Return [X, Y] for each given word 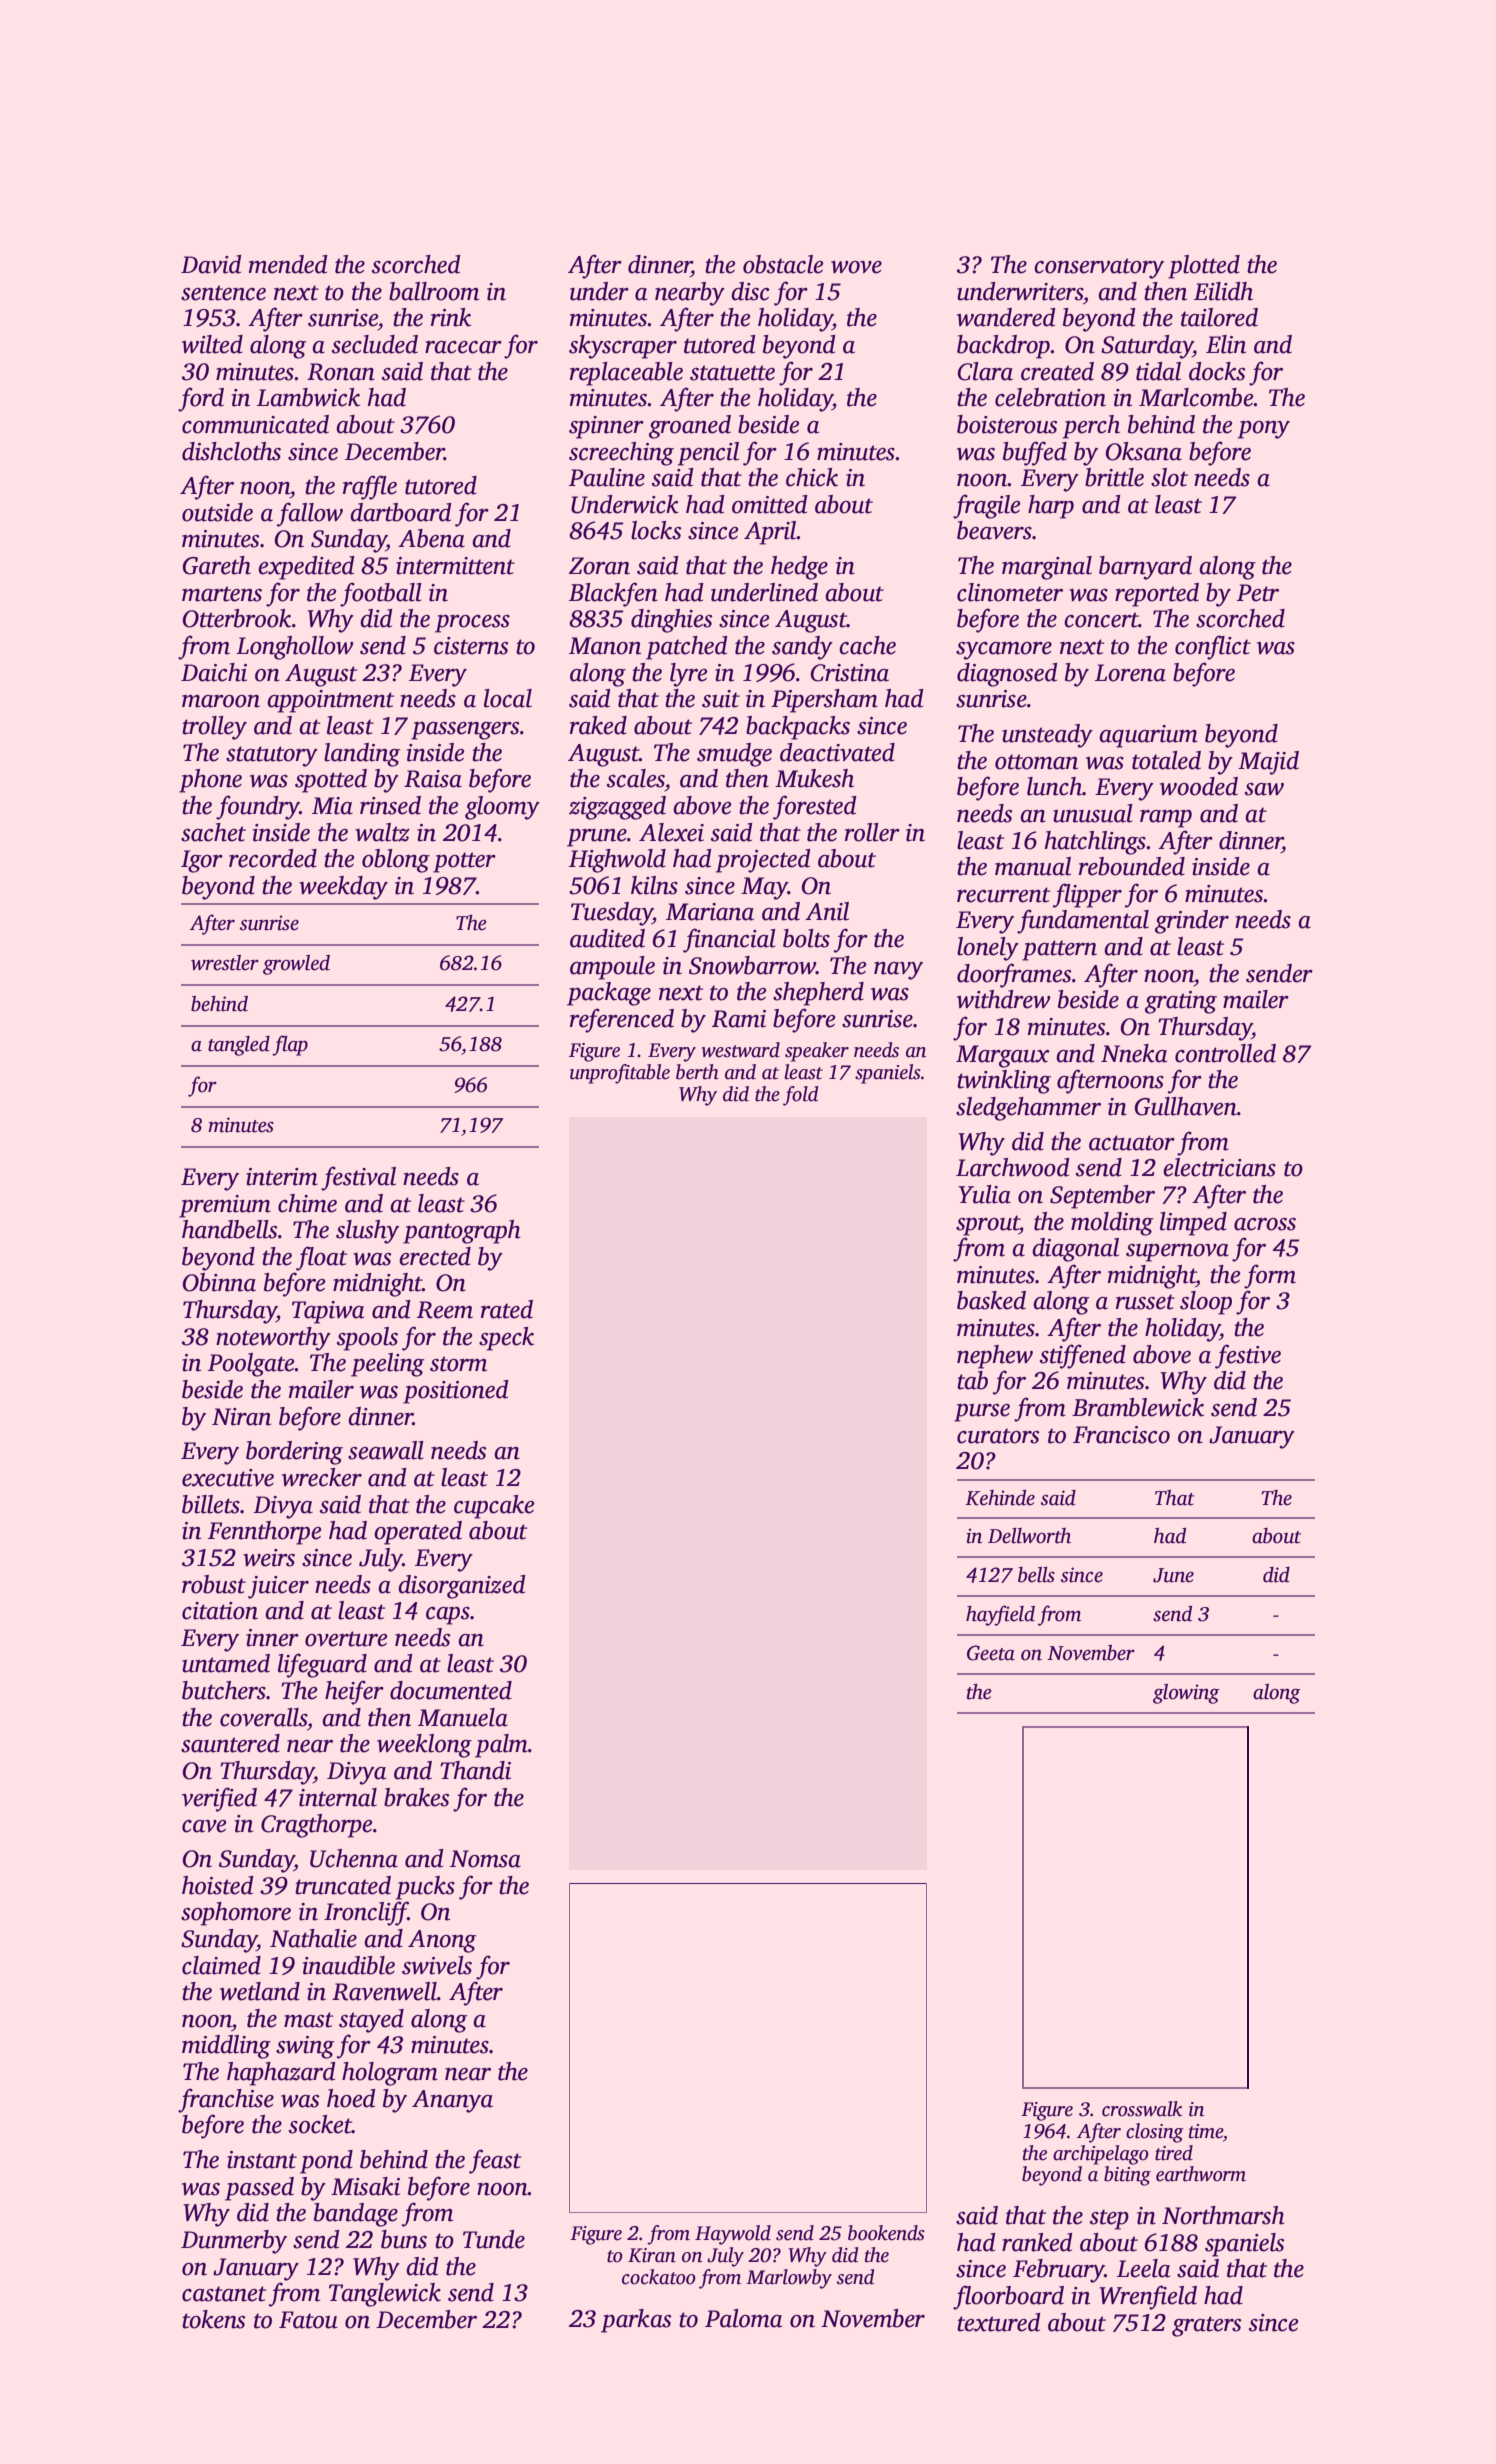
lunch [1054, 786]
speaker [817, 1052]
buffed [1035, 453]
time [1206, 2131]
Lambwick [308, 397]
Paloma [743, 2318]
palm [501, 1746]
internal [338, 1797]
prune [597, 838]
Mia [332, 806]
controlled [1225, 1053]
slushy [367, 1232]
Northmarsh [1223, 2215]
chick [812, 477]
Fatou [308, 2320]
